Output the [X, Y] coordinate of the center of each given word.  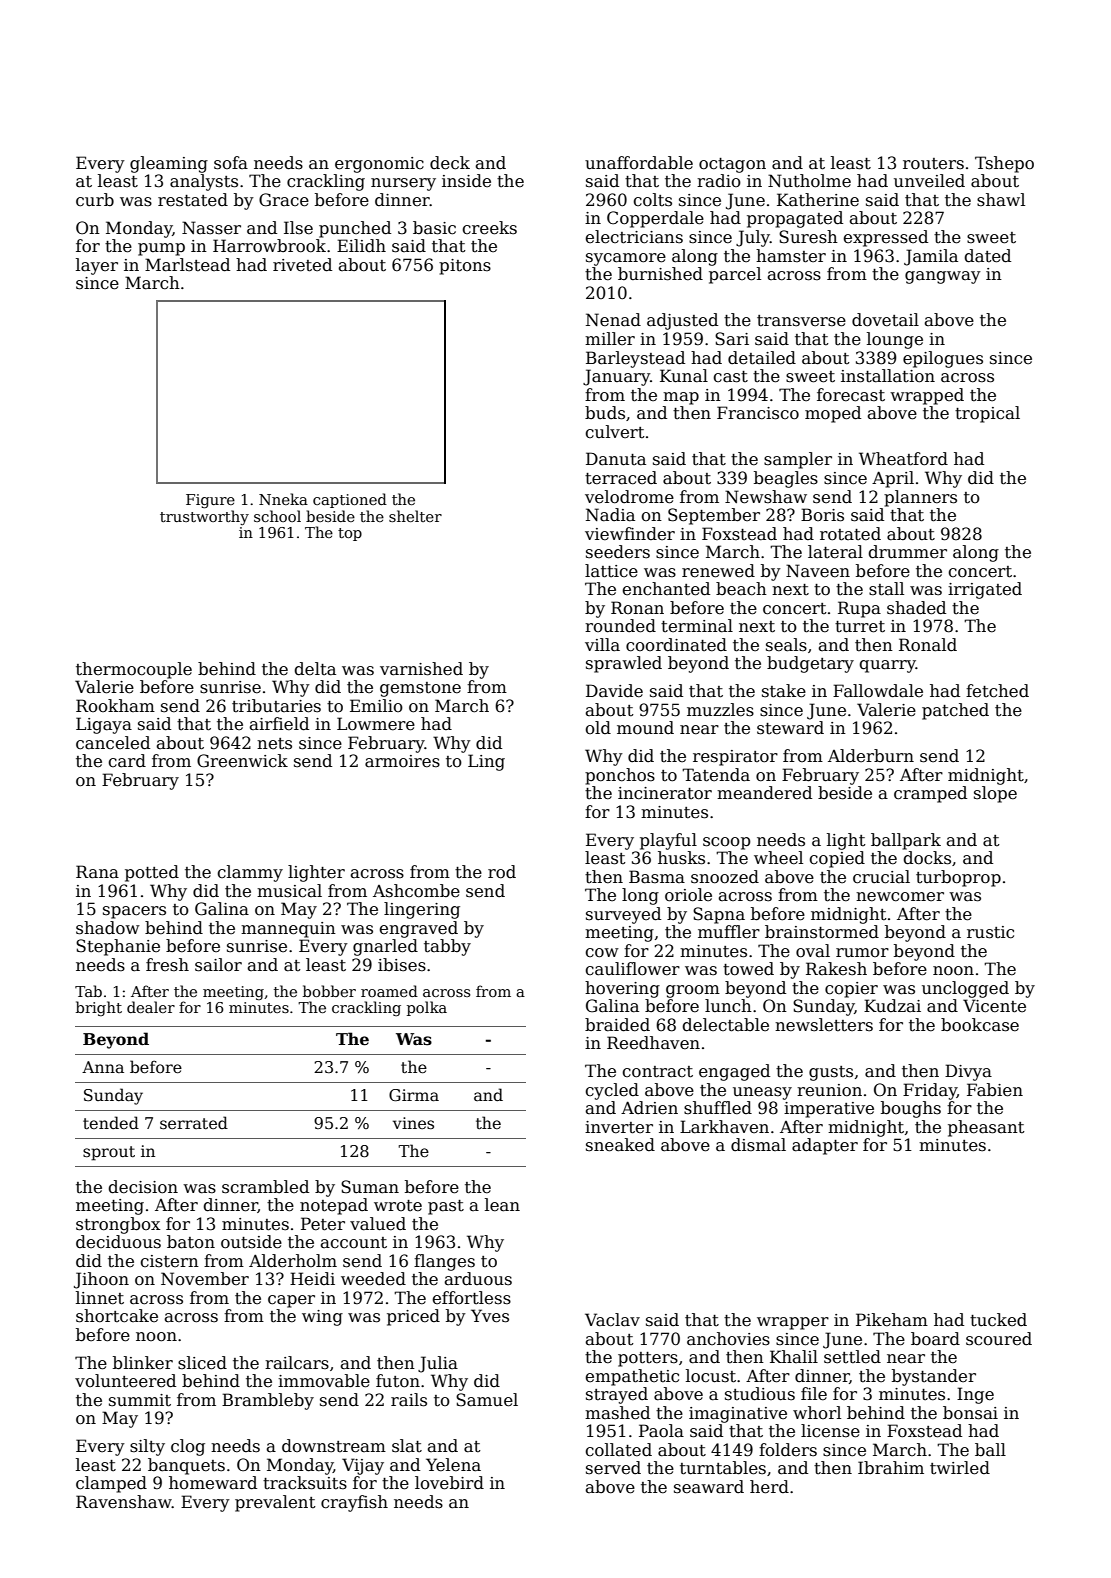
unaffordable [639, 163]
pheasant [986, 1128]
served [613, 1468]
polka [427, 1008]
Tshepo [1004, 164]
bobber [329, 991]
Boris [822, 515]
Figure [210, 501]
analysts [204, 182]
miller [610, 339]
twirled [960, 1468]
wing [322, 1318]
